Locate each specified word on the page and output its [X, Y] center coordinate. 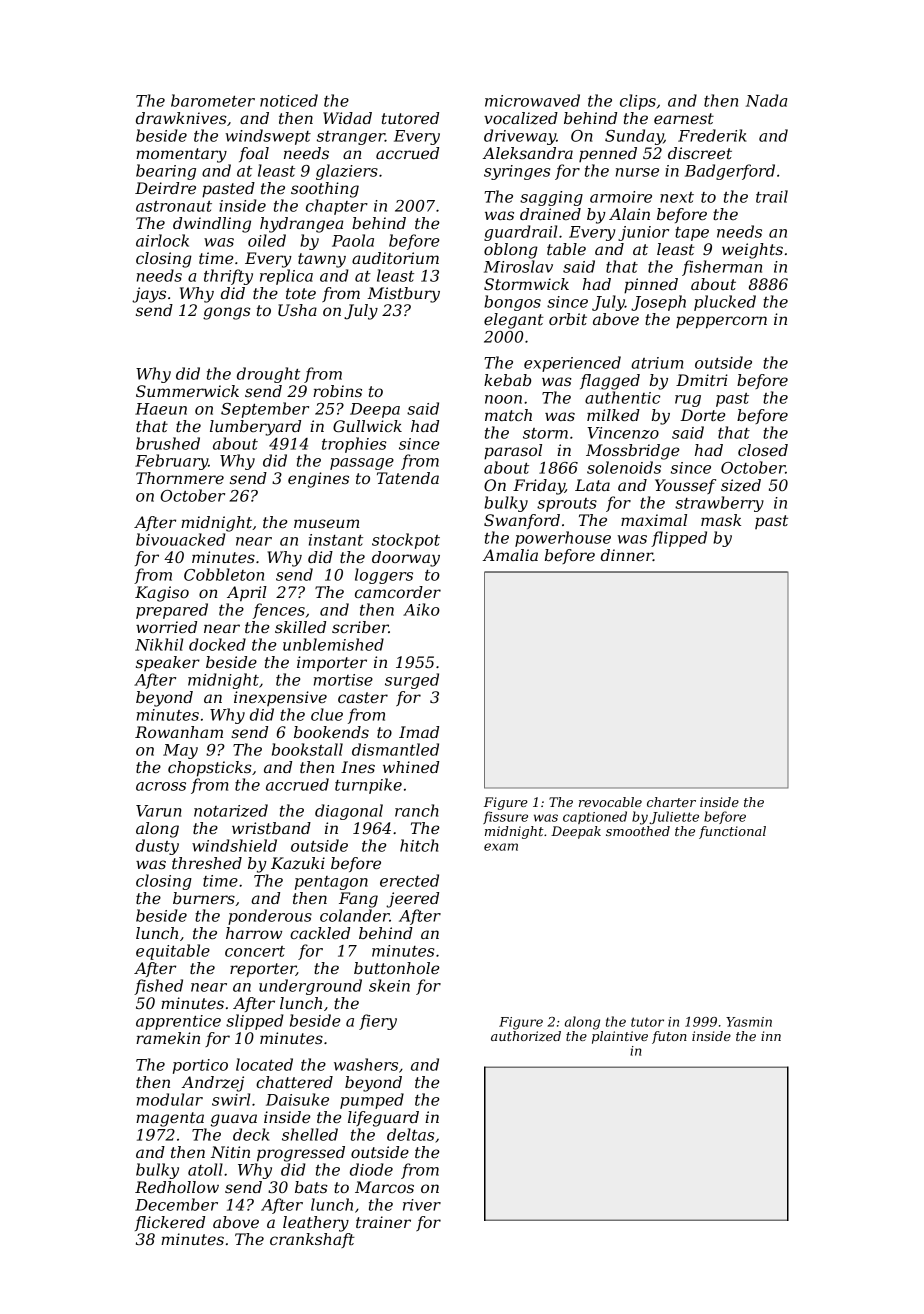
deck [251, 1134]
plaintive [620, 1037]
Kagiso [162, 594]
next [677, 197]
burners [204, 898]
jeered [412, 900]
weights [752, 251]
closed [763, 450]
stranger [351, 138]
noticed [289, 100]
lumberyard [255, 428]
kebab [507, 380]
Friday [539, 487]
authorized [526, 1036]
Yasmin [749, 1022]
